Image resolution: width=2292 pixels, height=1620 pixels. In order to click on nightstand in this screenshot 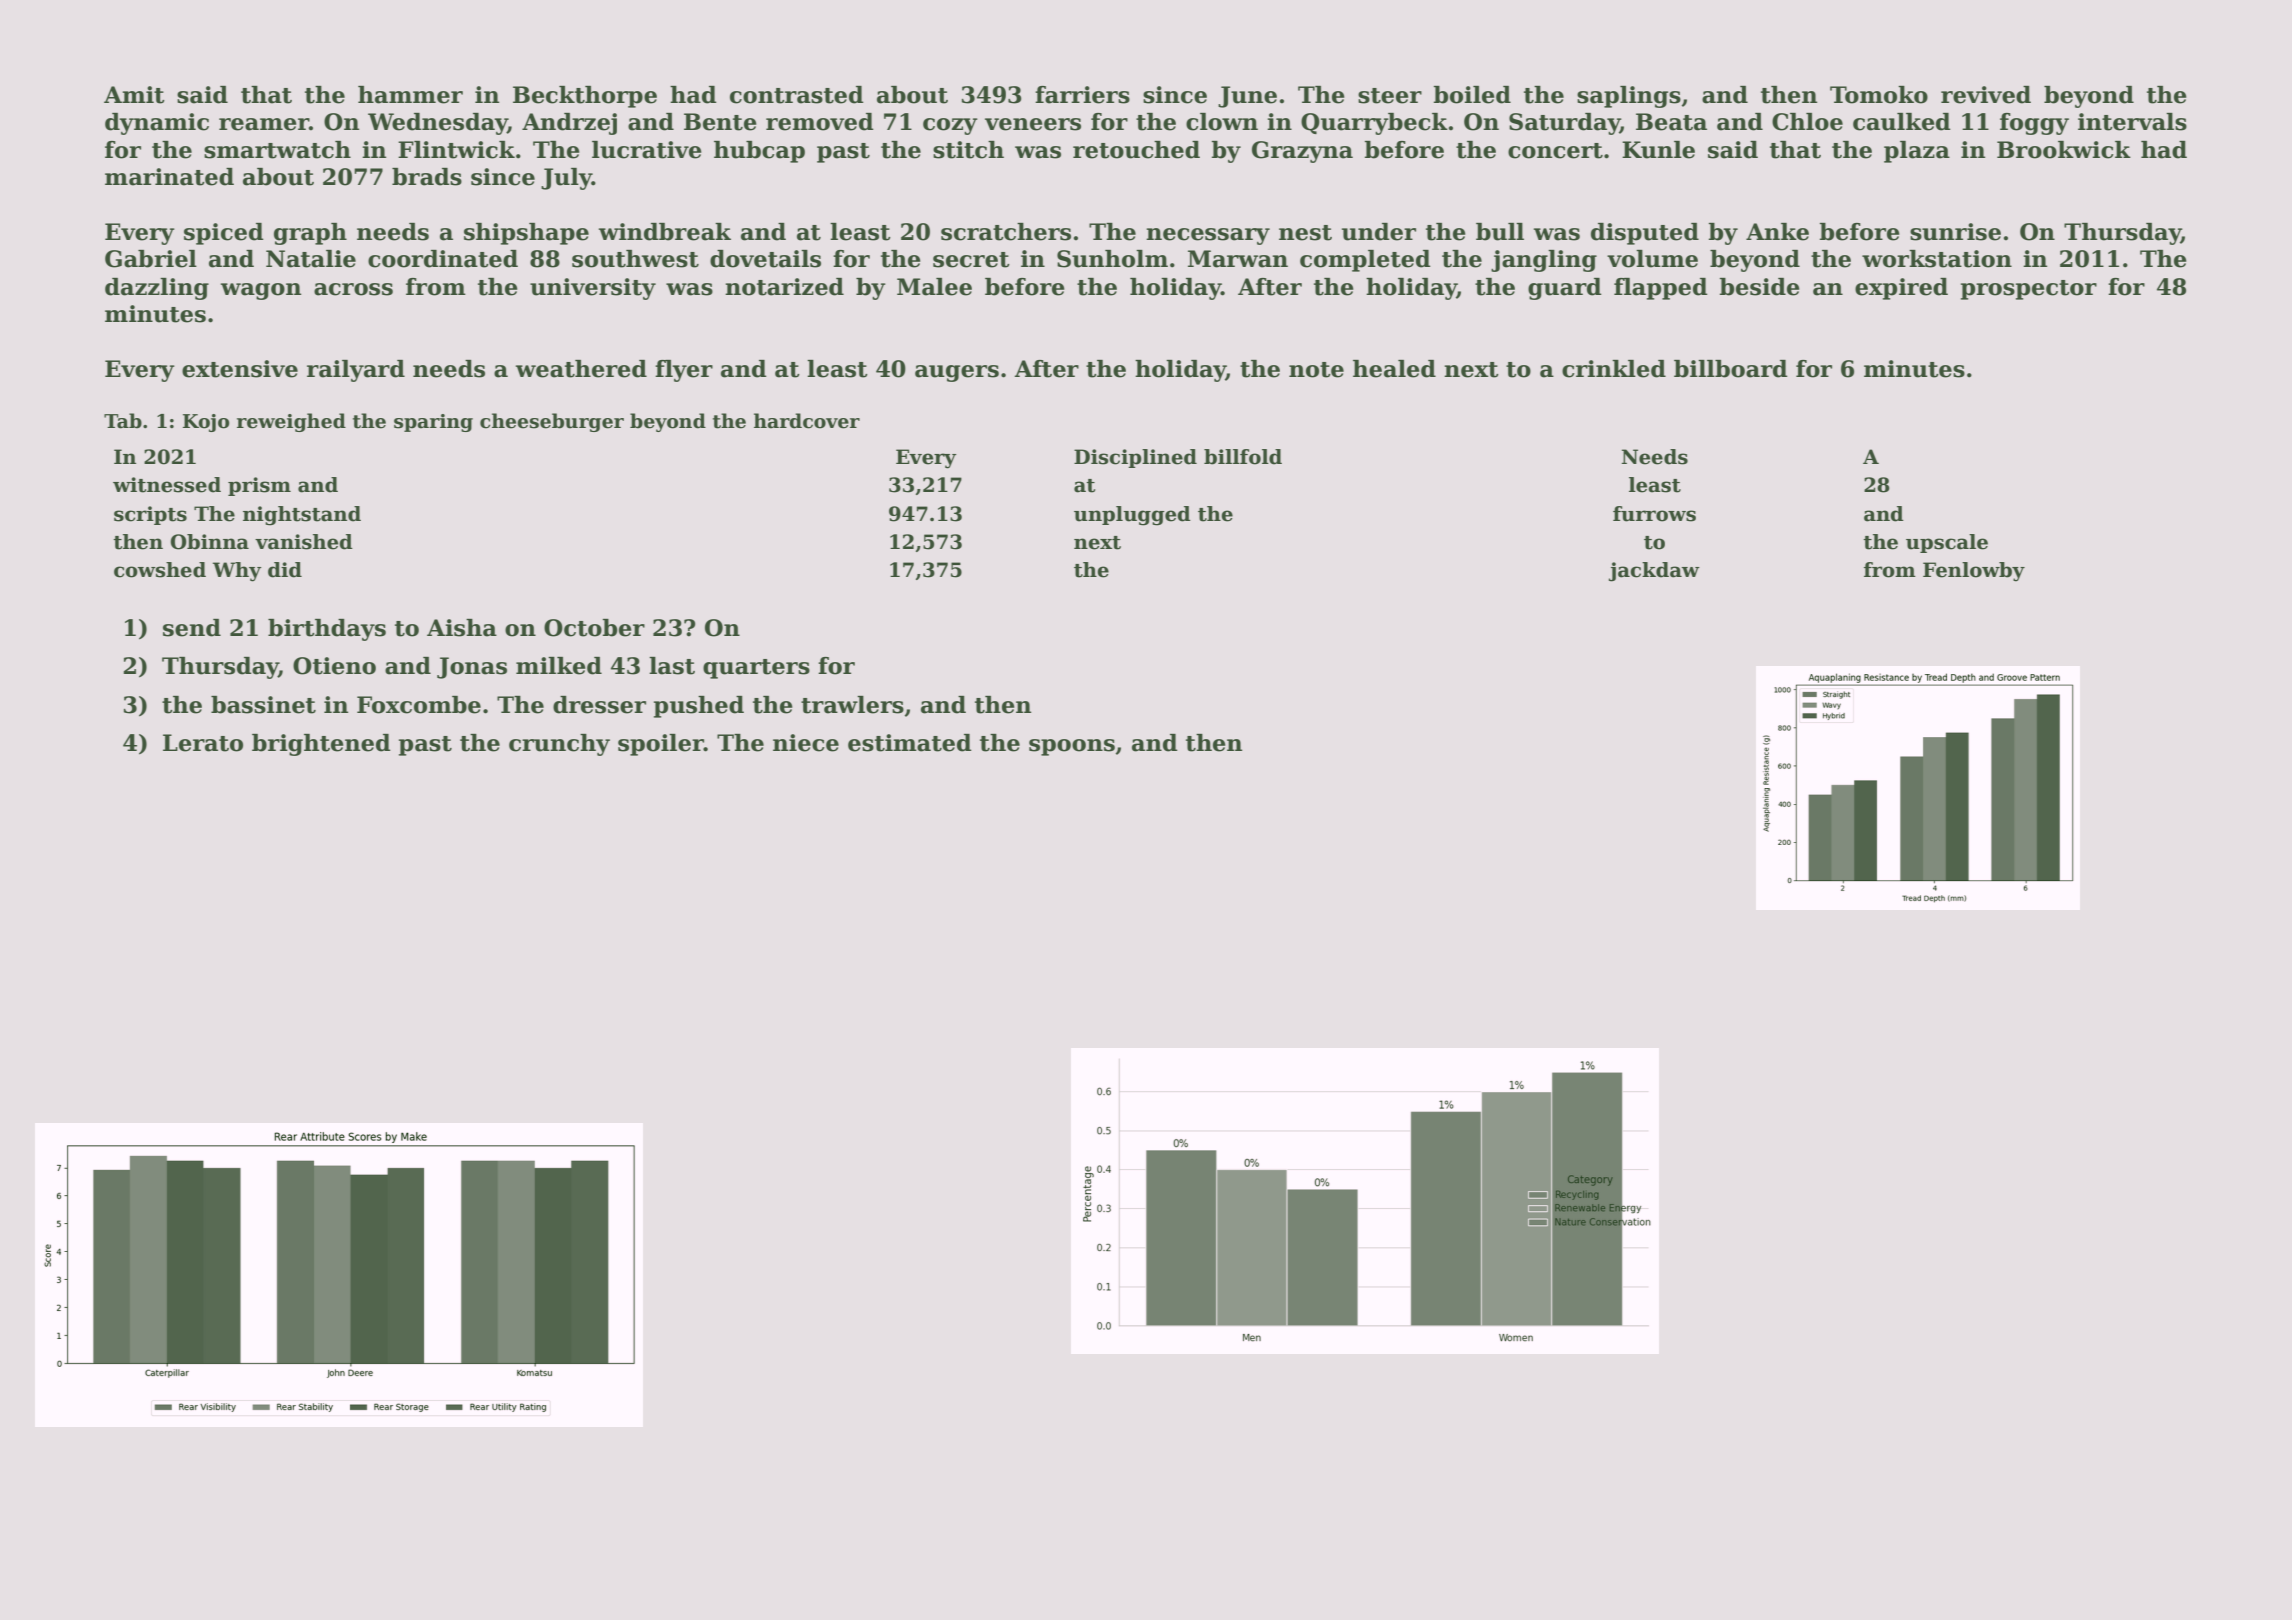, I will do `click(302, 516)`.
